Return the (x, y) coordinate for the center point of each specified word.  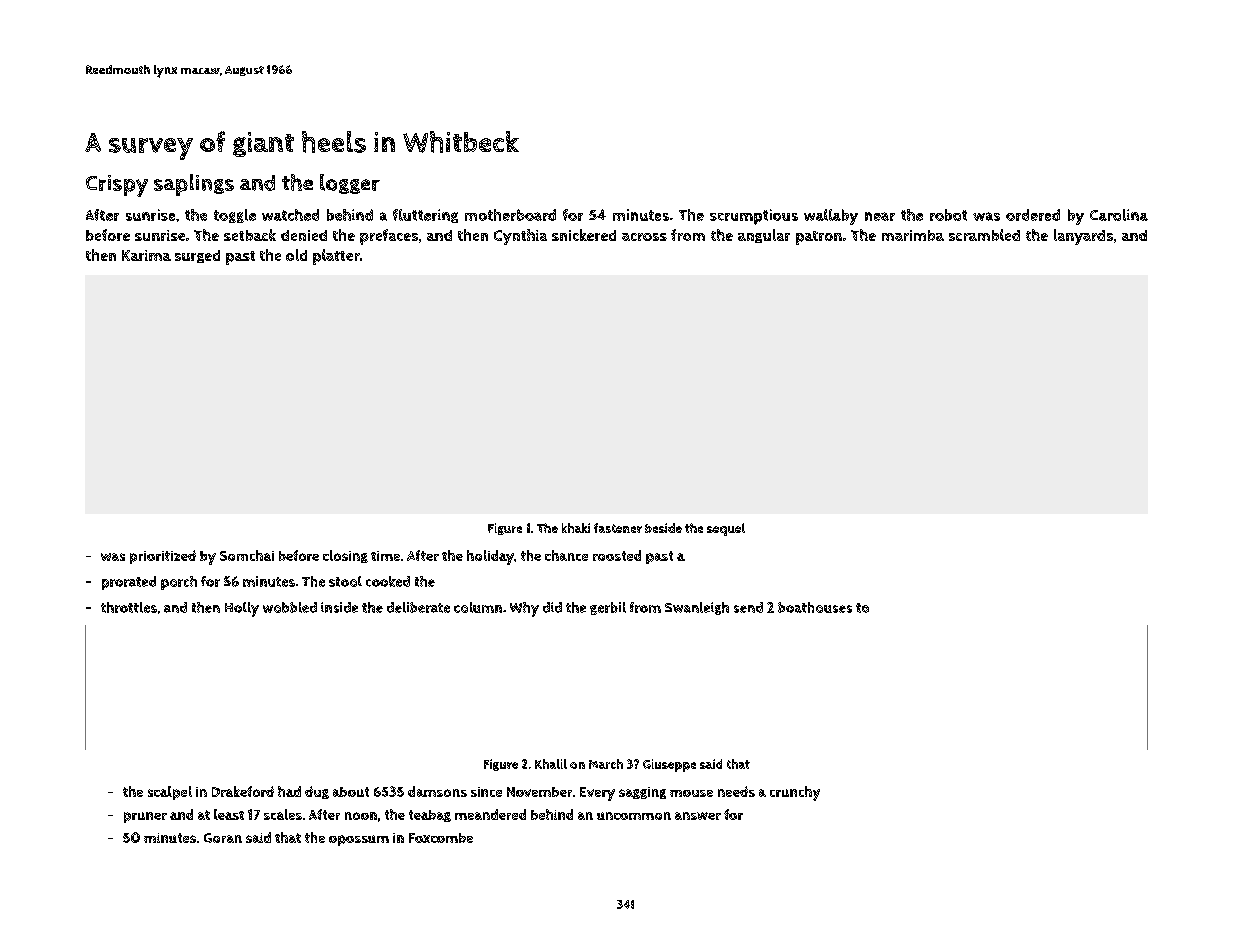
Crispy (117, 186)
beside (663, 528)
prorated (129, 583)
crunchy (795, 793)
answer (698, 816)
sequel (726, 529)
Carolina (1119, 215)
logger (350, 184)
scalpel (170, 793)
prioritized (163, 557)
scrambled (984, 235)
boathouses (815, 607)
